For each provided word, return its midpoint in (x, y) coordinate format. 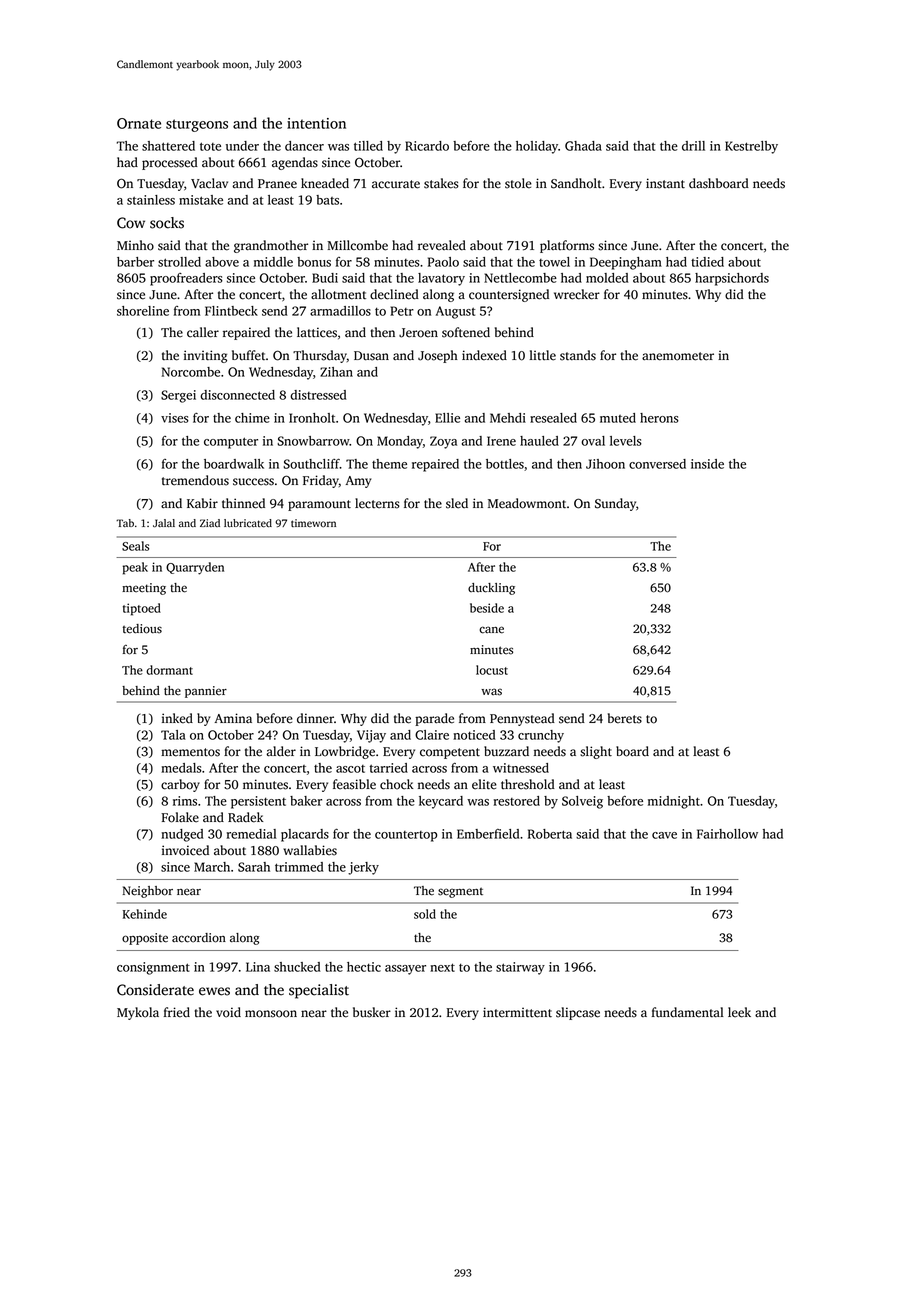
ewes (214, 991)
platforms (567, 246)
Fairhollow (727, 834)
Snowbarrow (313, 441)
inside (707, 464)
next (442, 967)
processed (170, 163)
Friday (321, 481)
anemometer (678, 356)
